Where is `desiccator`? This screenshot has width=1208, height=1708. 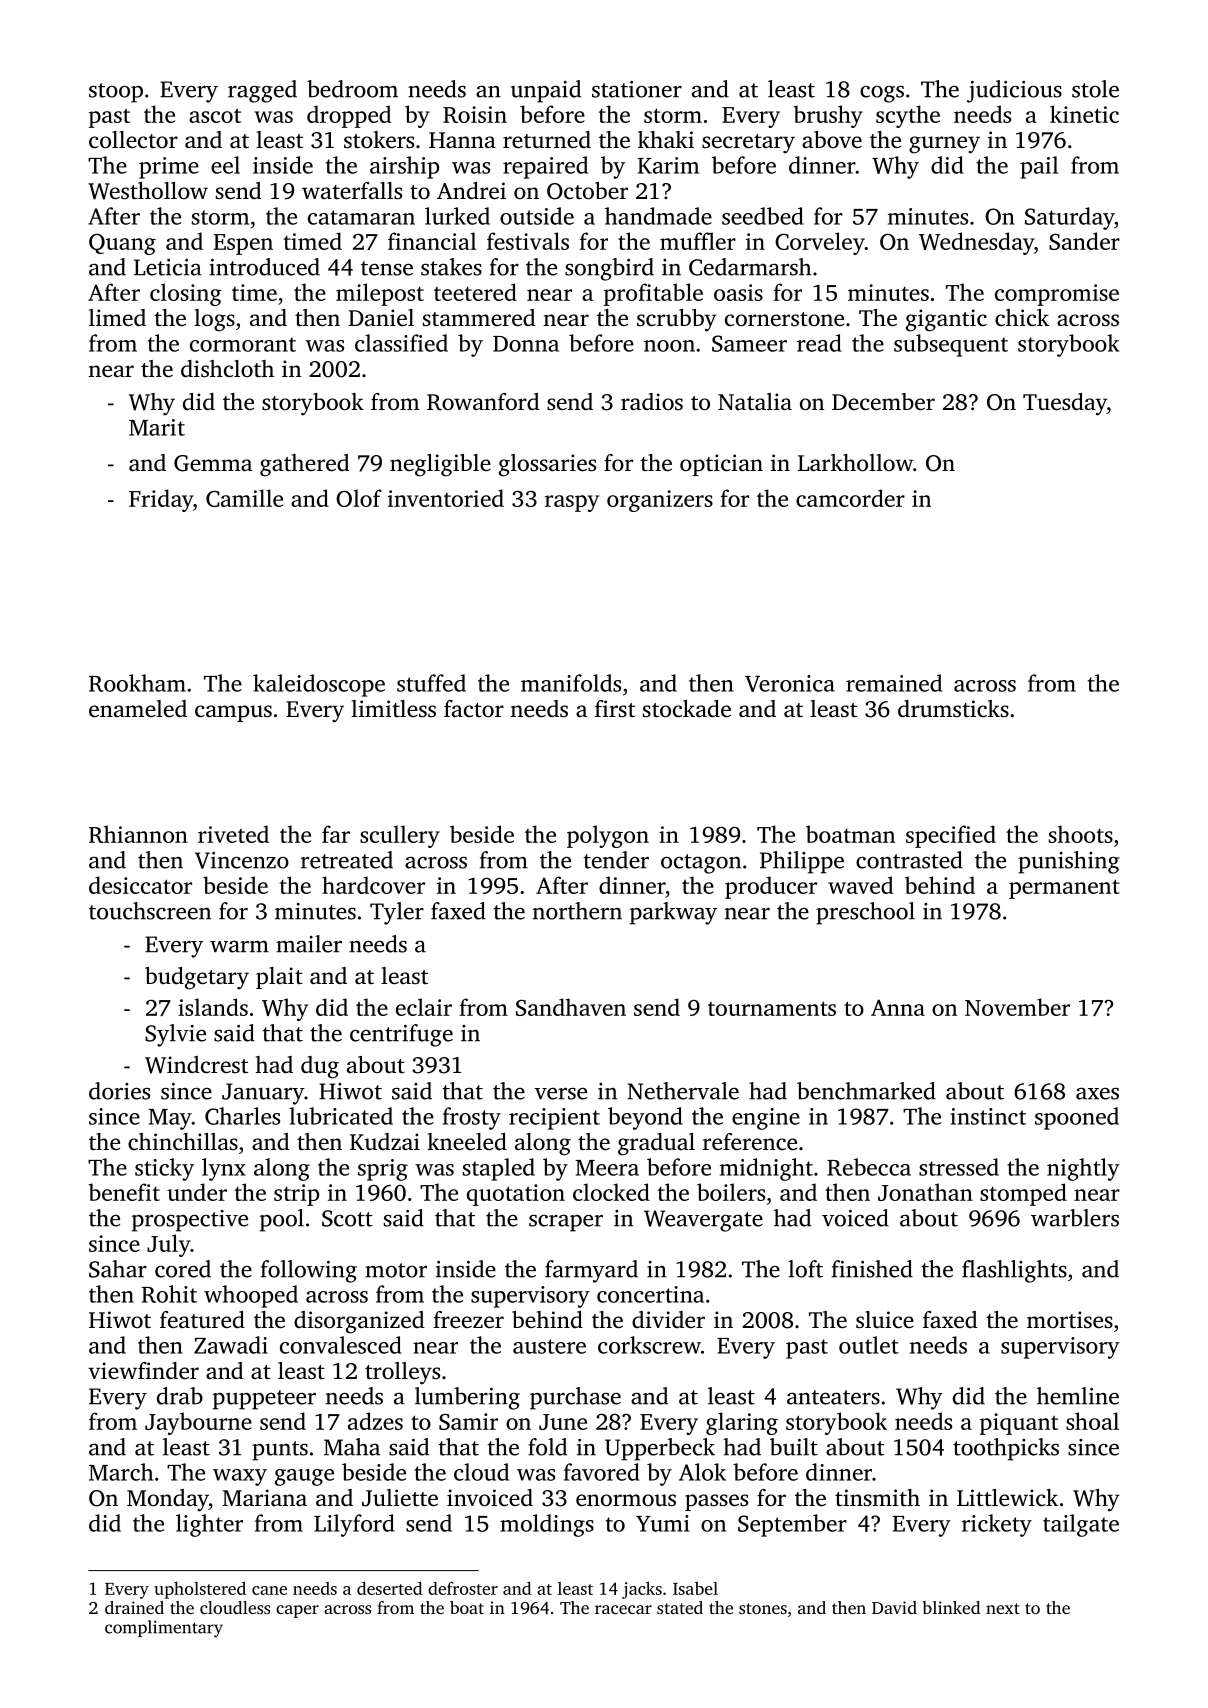
desiccator is located at coordinates (140, 885).
